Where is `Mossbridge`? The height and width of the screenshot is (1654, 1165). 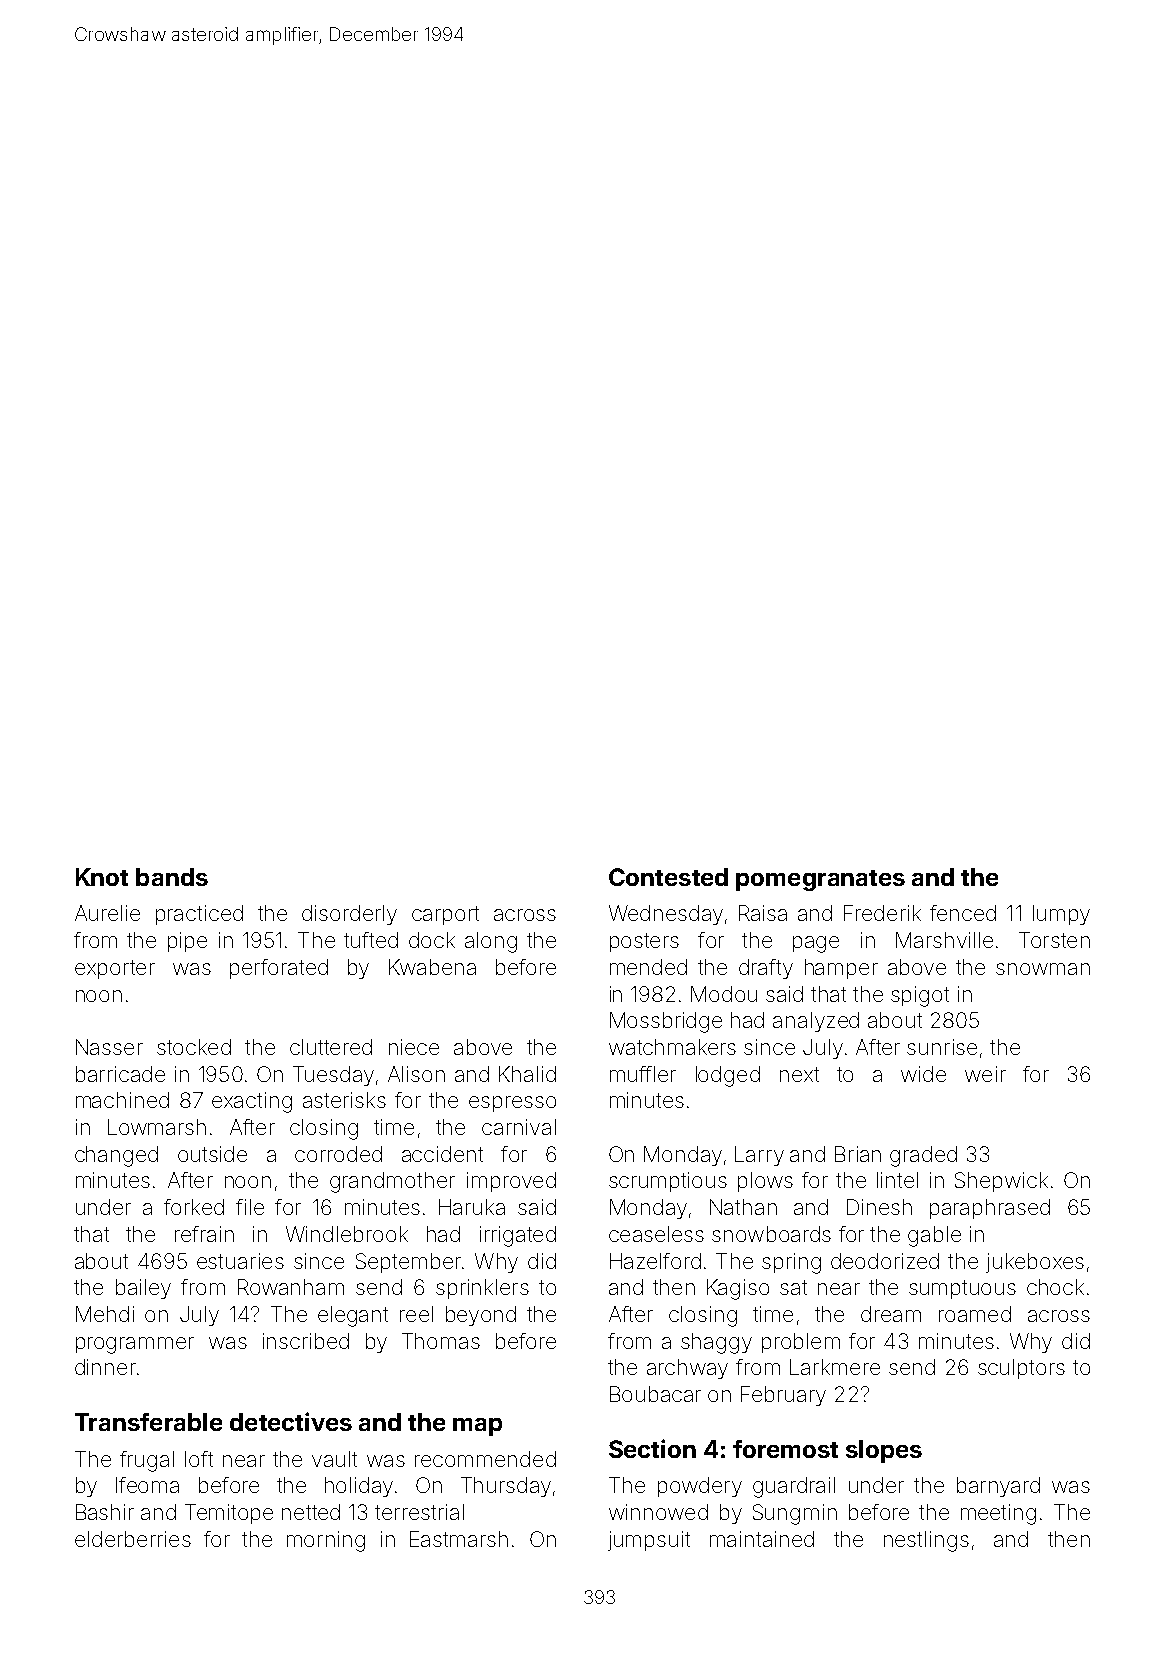 Mossbridge is located at coordinates (666, 1022).
